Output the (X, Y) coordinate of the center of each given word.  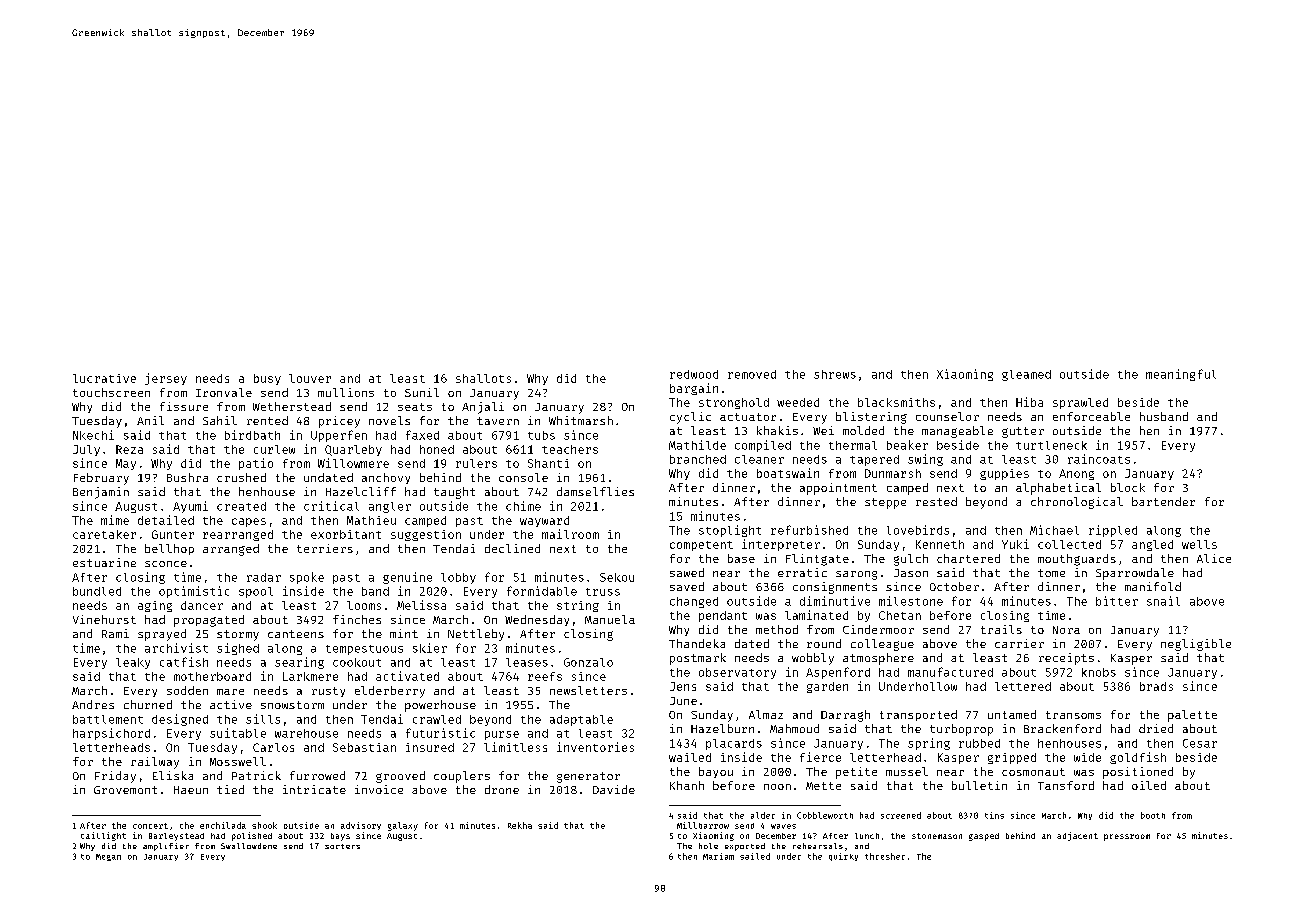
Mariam (718, 856)
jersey (166, 379)
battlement (108, 719)
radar (264, 577)
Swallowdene (249, 846)
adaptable (581, 720)
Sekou (617, 577)
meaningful (1181, 375)
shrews (835, 374)
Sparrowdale (1135, 574)
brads (1156, 686)
